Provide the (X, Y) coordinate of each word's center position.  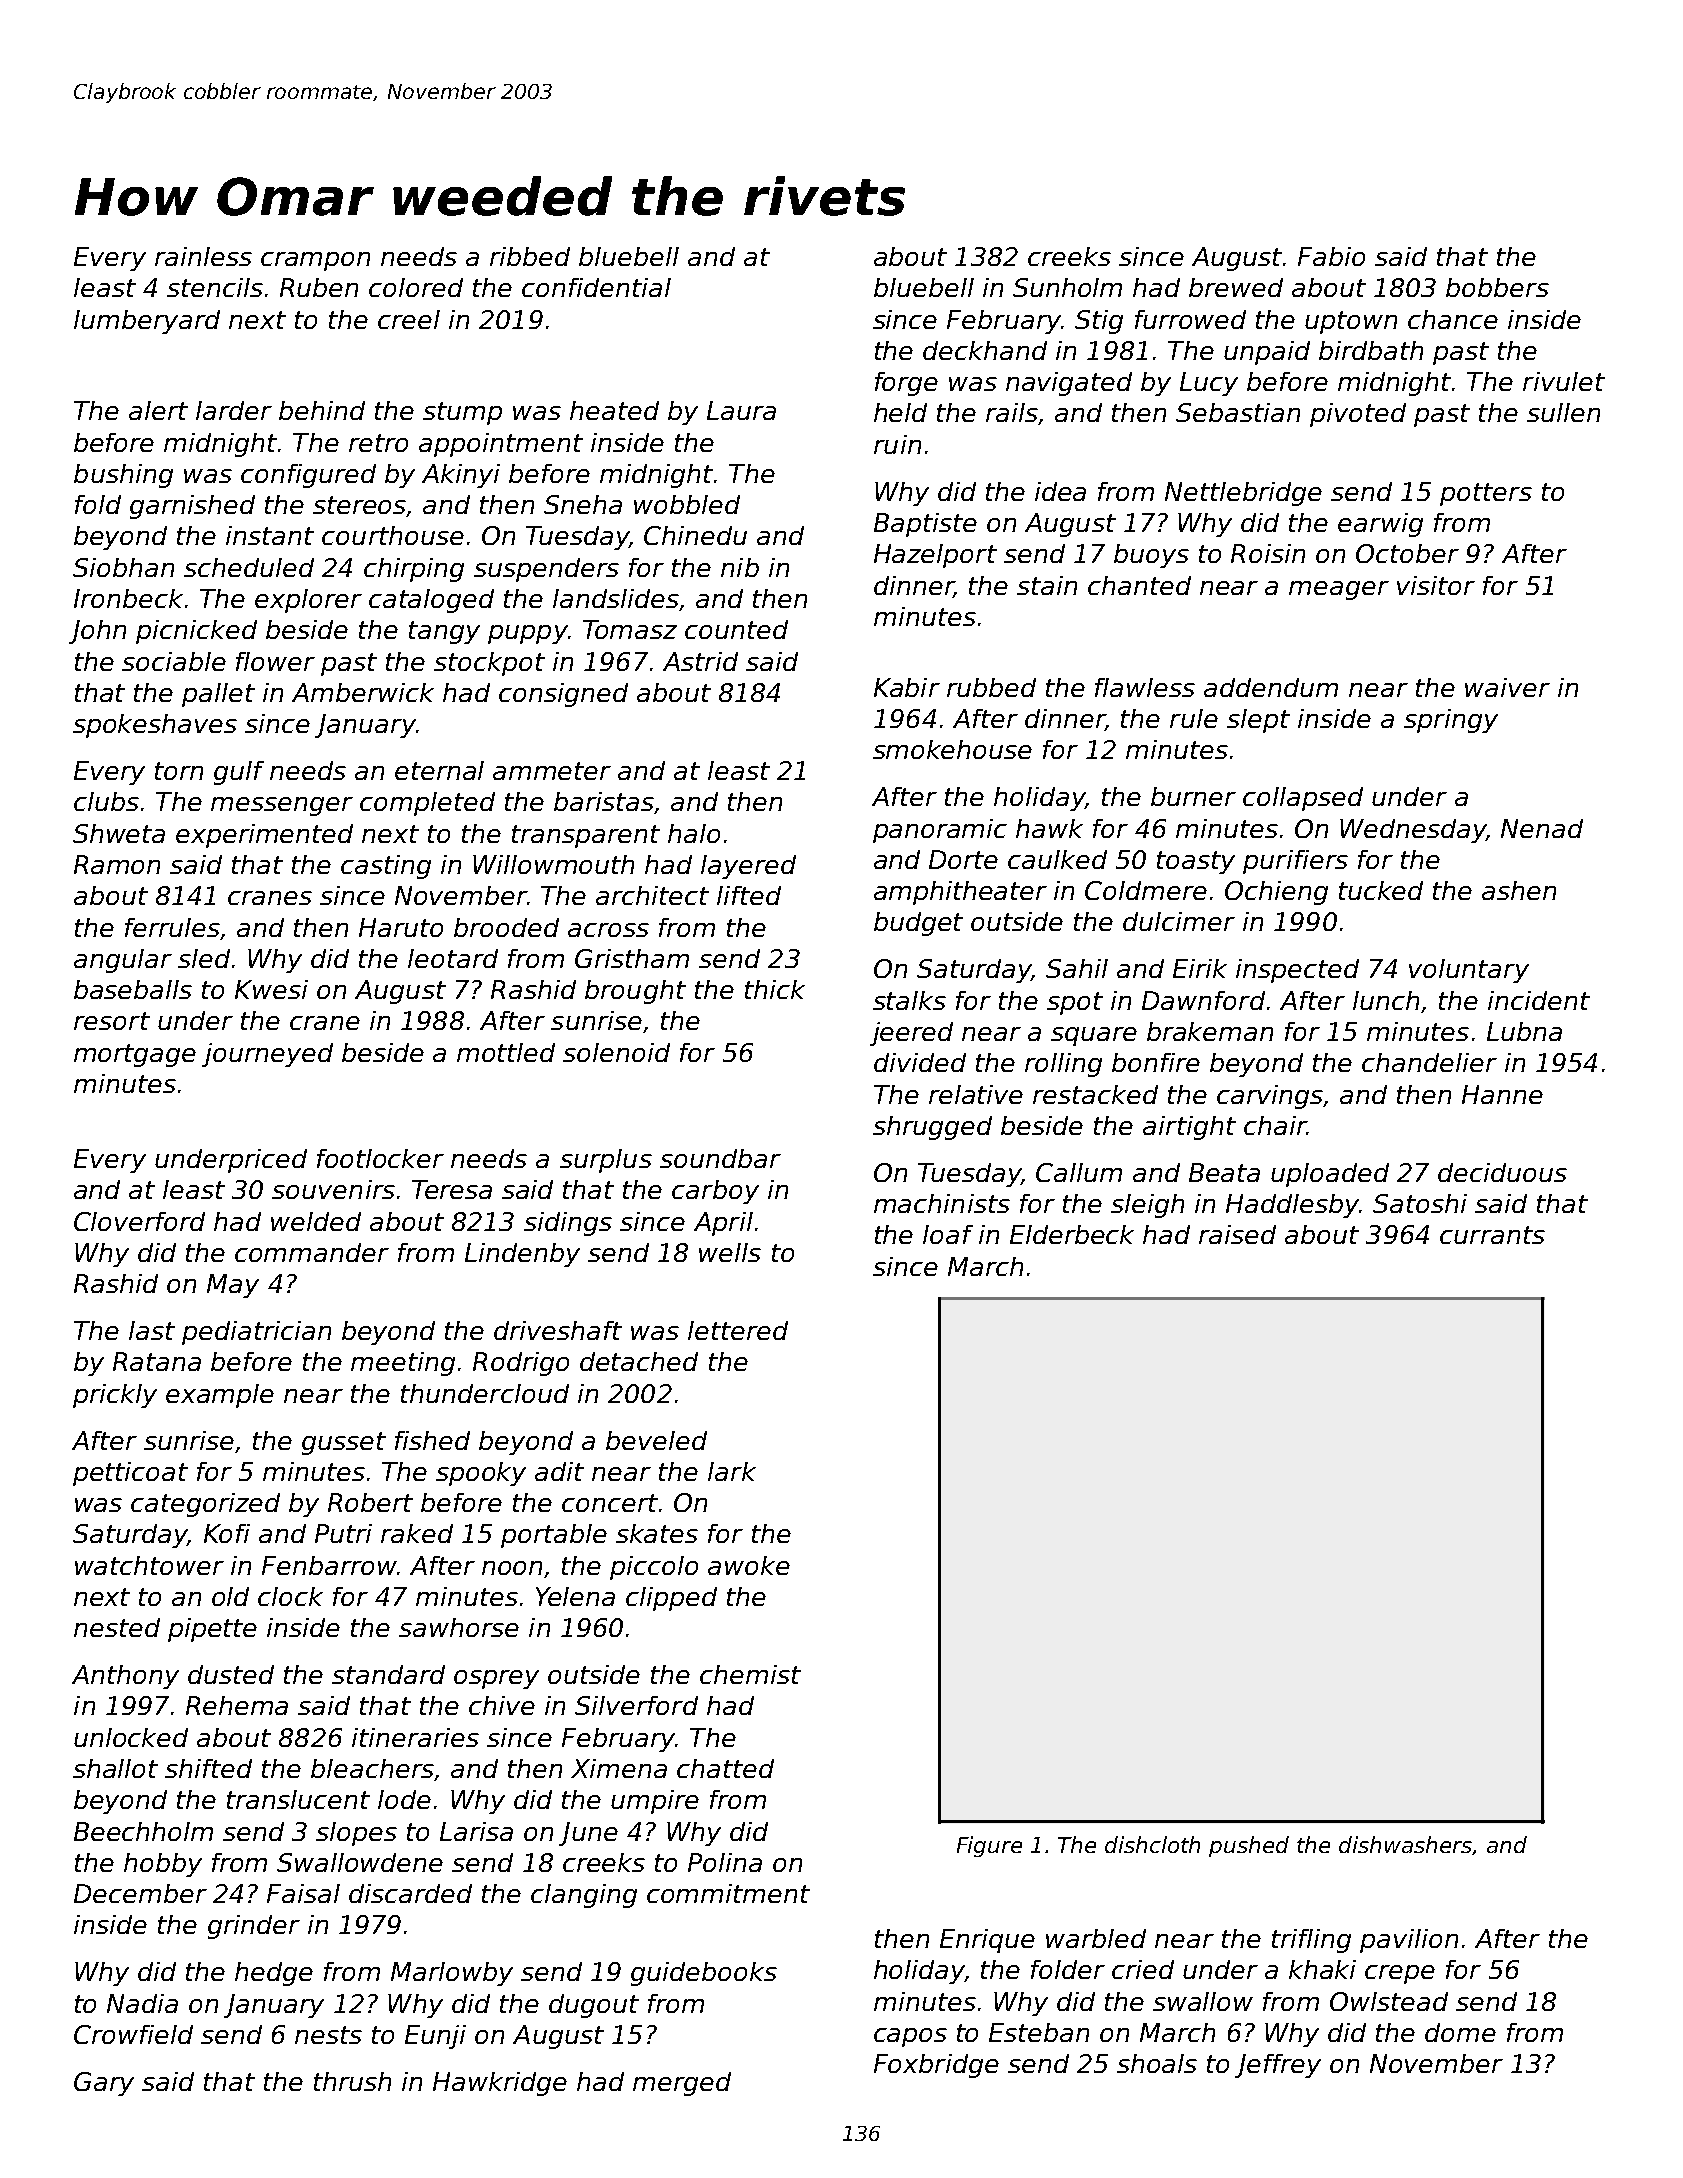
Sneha (583, 504)
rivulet (1564, 381)
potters (1486, 494)
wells (730, 1252)
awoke (749, 1565)
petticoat (130, 1474)
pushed (1249, 1846)
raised (1237, 1234)
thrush (352, 2081)
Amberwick (363, 692)
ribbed (530, 256)
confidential (596, 287)
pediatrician (256, 1333)
